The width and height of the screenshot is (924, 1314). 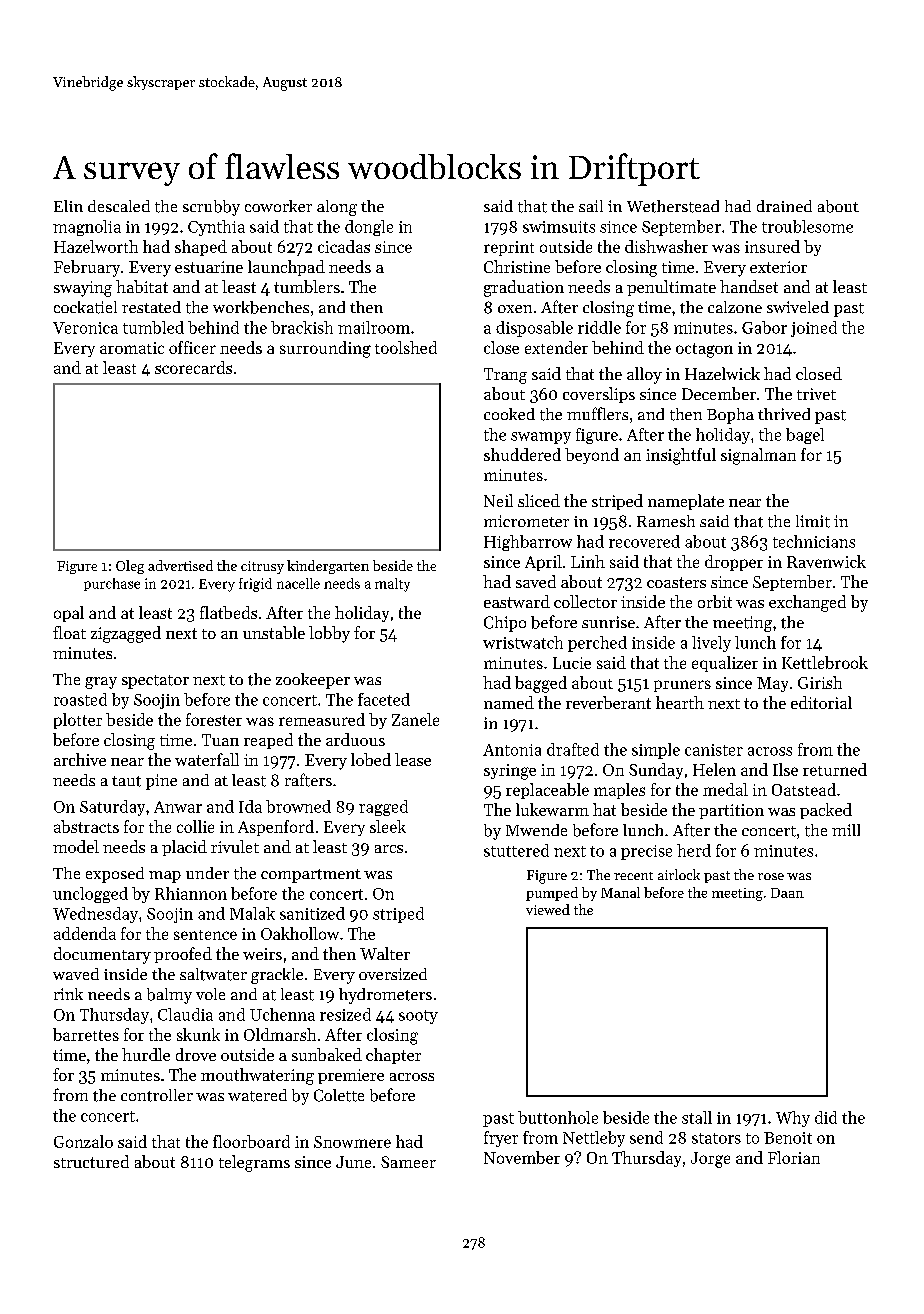 I want to click on drained, so click(x=784, y=206).
